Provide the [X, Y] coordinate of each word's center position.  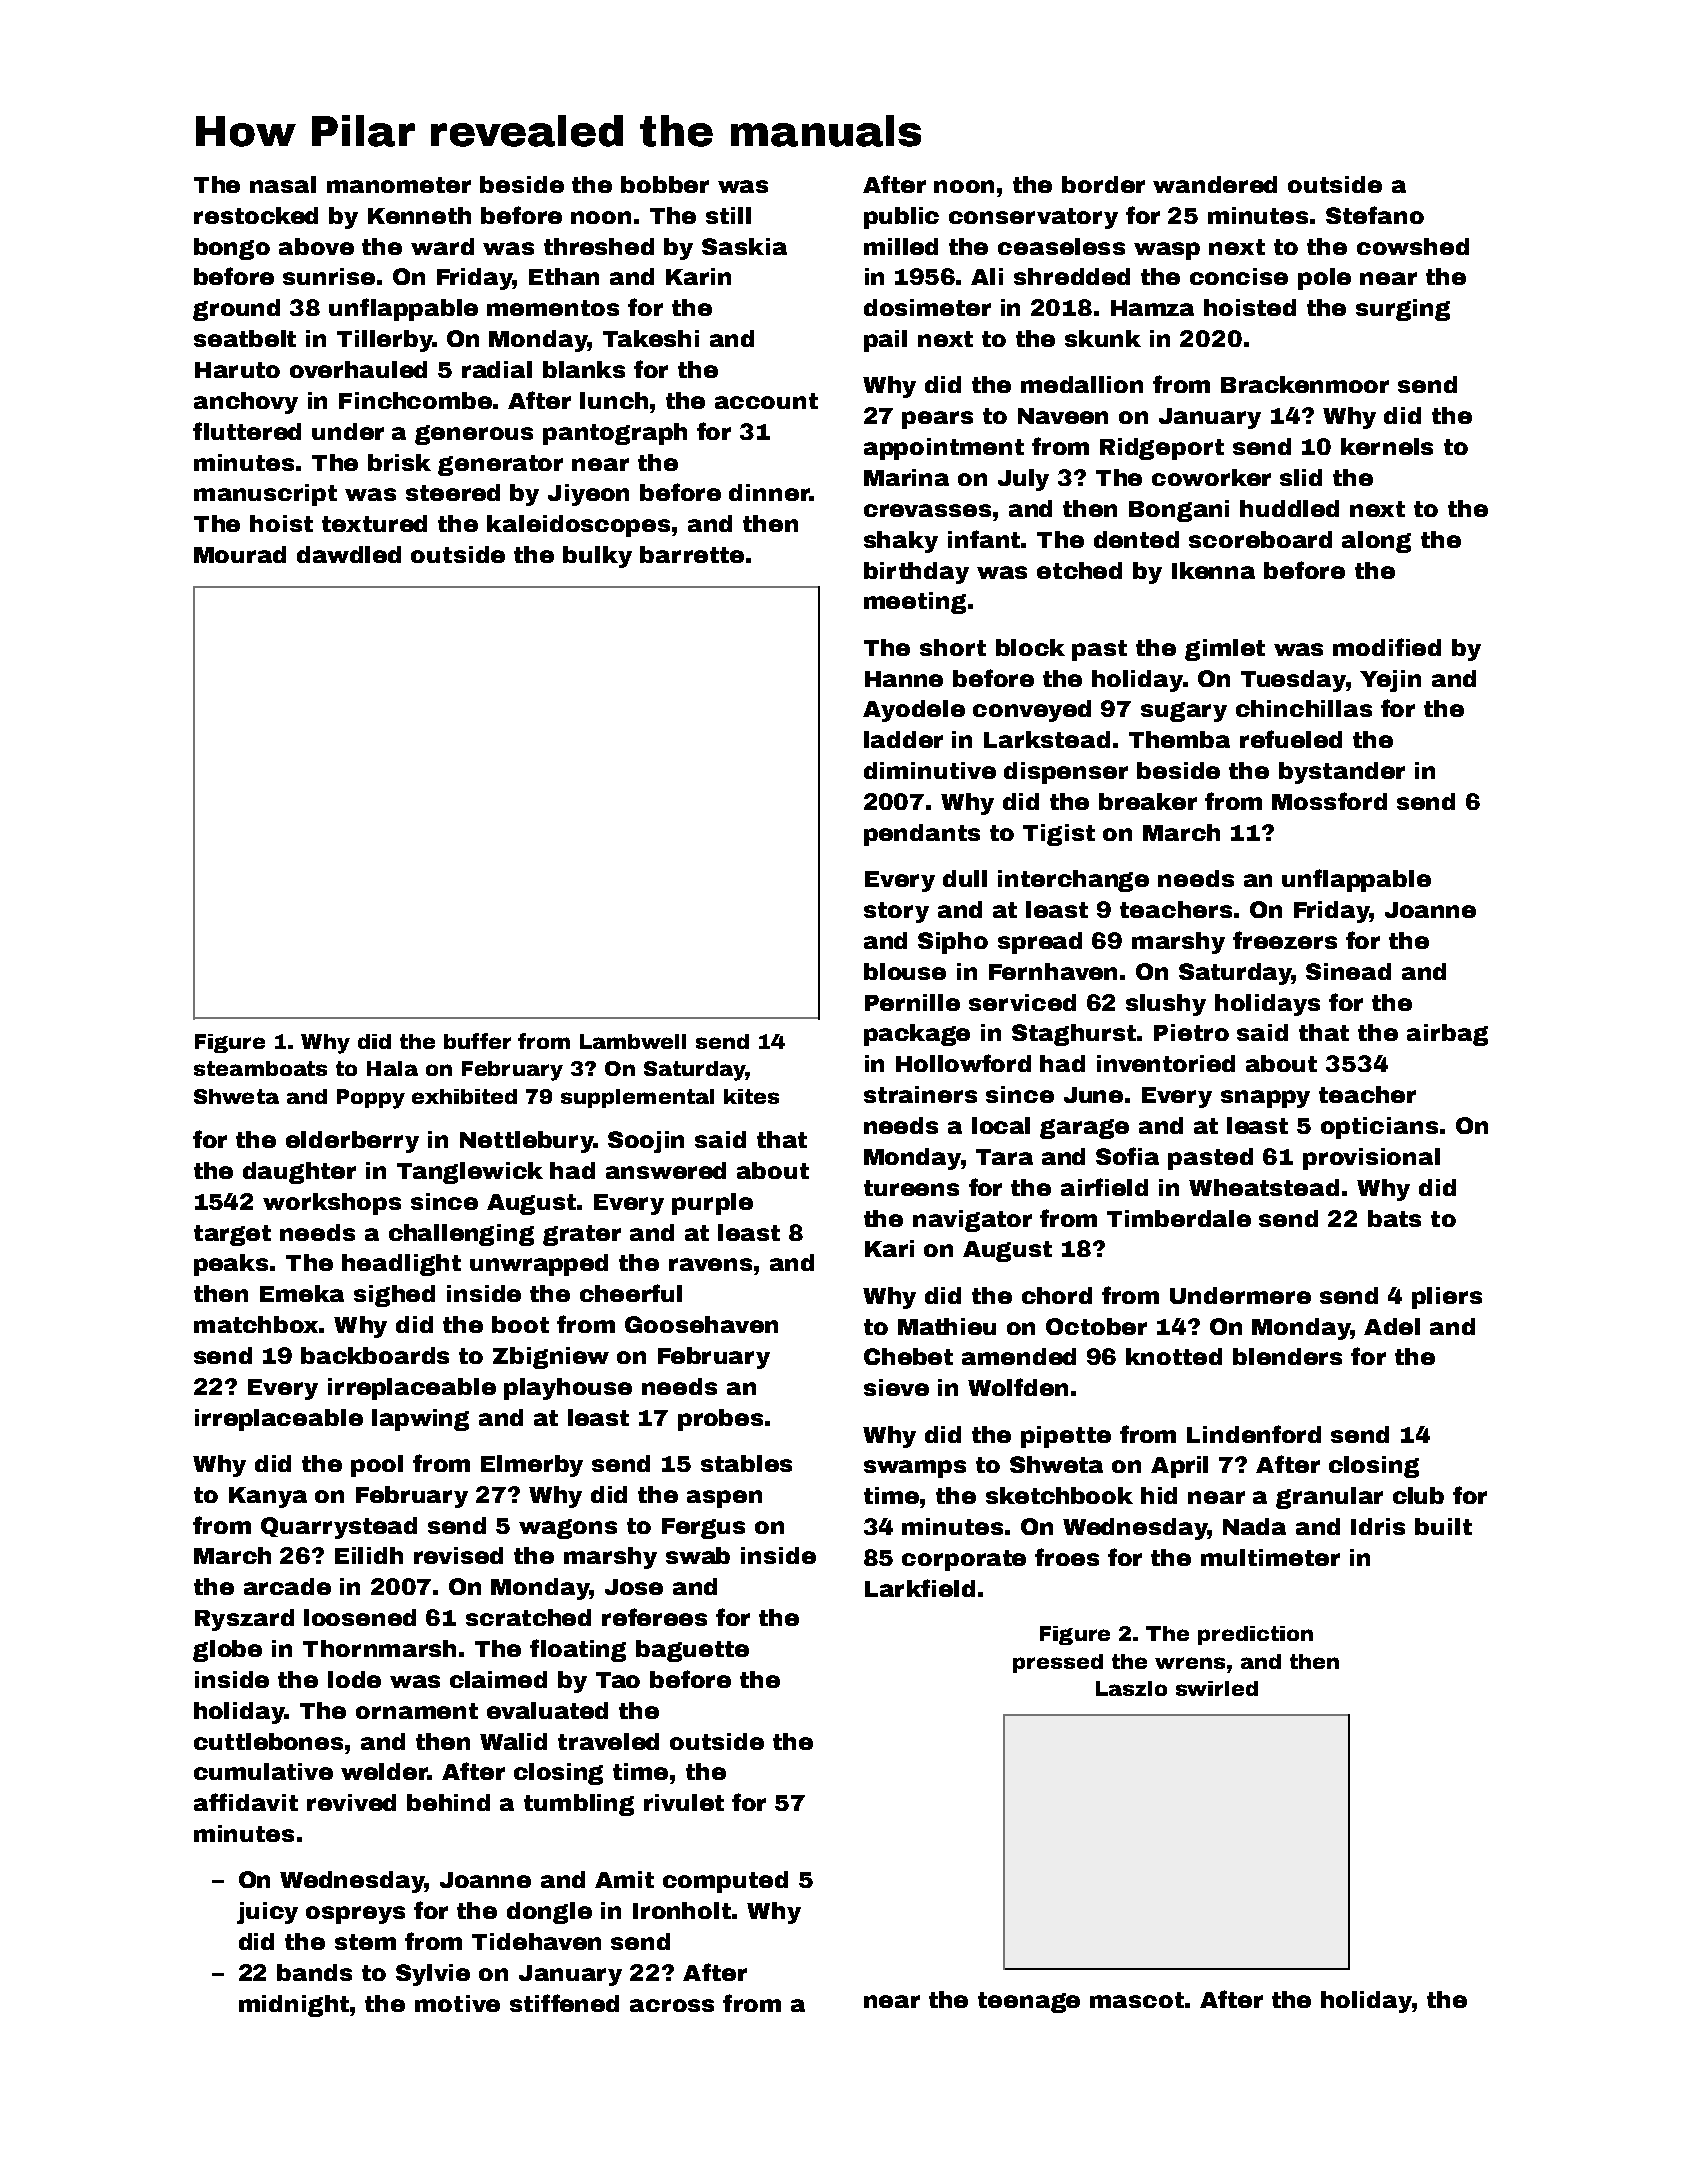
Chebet [908, 1356]
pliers [1447, 1298]
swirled [1217, 1688]
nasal [283, 184]
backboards [375, 1355]
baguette [692, 1651]
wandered [1215, 184]
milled [901, 246]
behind [448, 1802]
